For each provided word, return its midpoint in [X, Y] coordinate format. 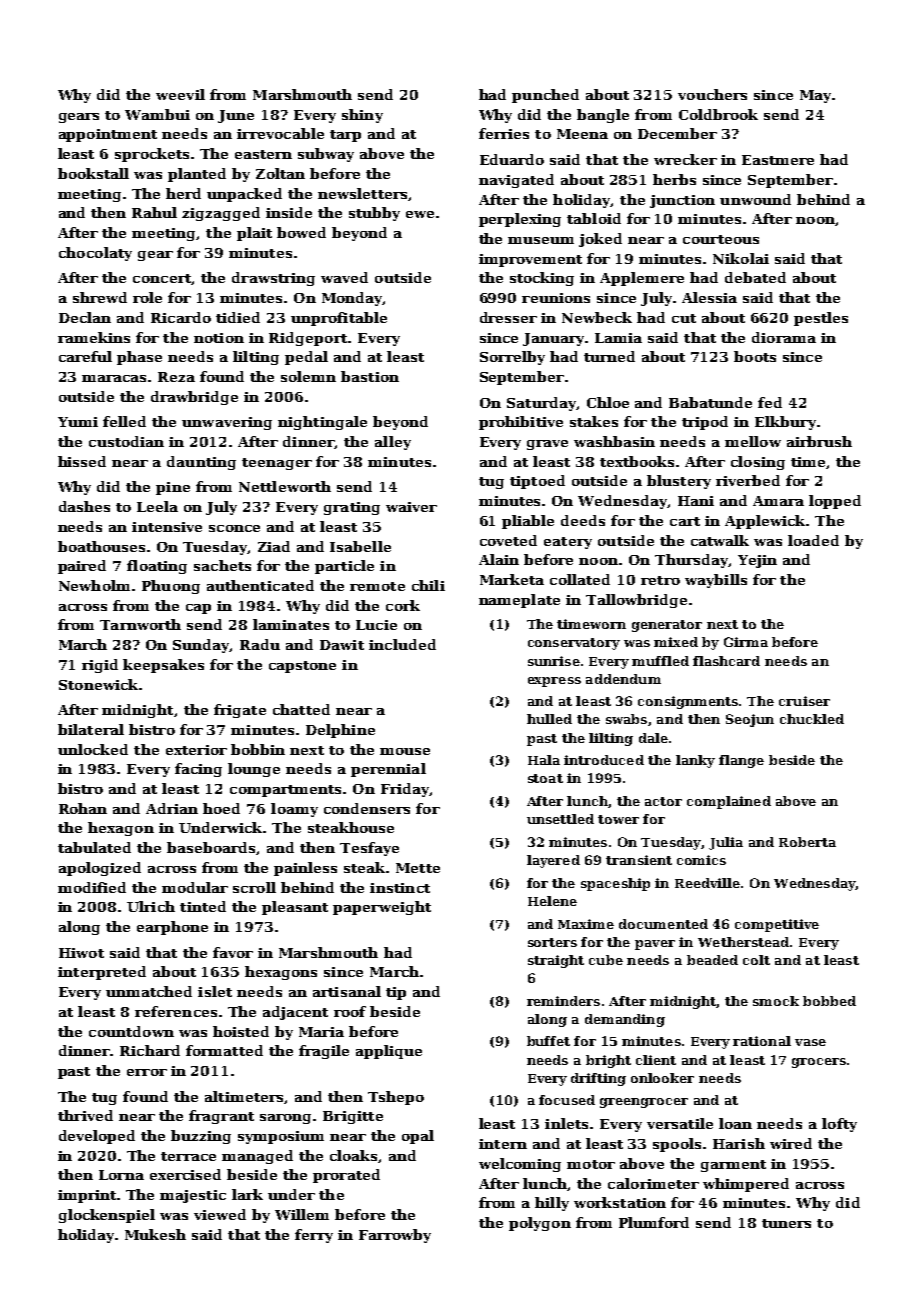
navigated [516, 181]
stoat [545, 778]
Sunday [201, 646]
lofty [839, 1125]
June [236, 116]
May [815, 96]
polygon [540, 1224]
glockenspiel [107, 1216]
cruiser [804, 701]
